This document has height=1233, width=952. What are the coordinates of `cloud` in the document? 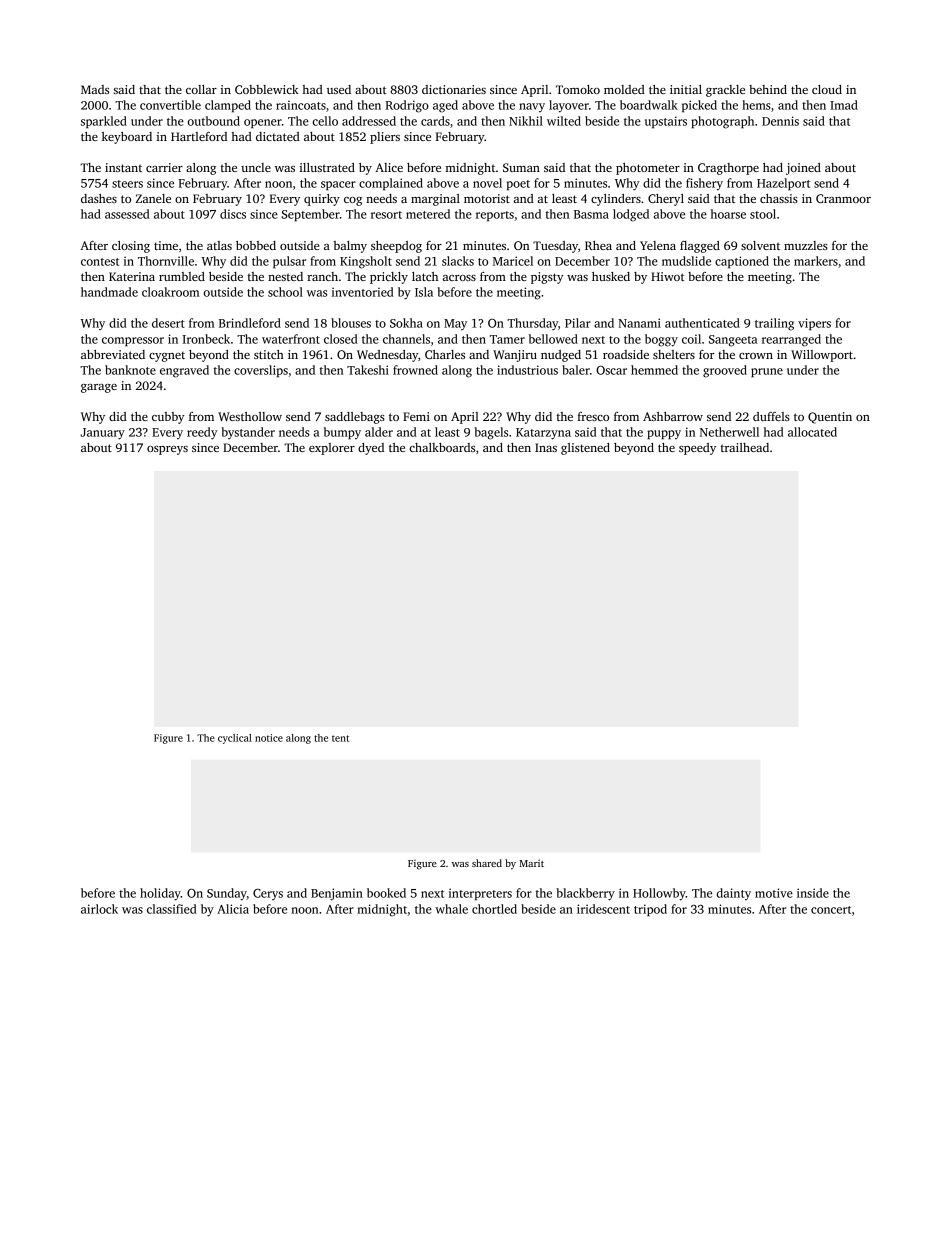 It's located at (827, 89).
